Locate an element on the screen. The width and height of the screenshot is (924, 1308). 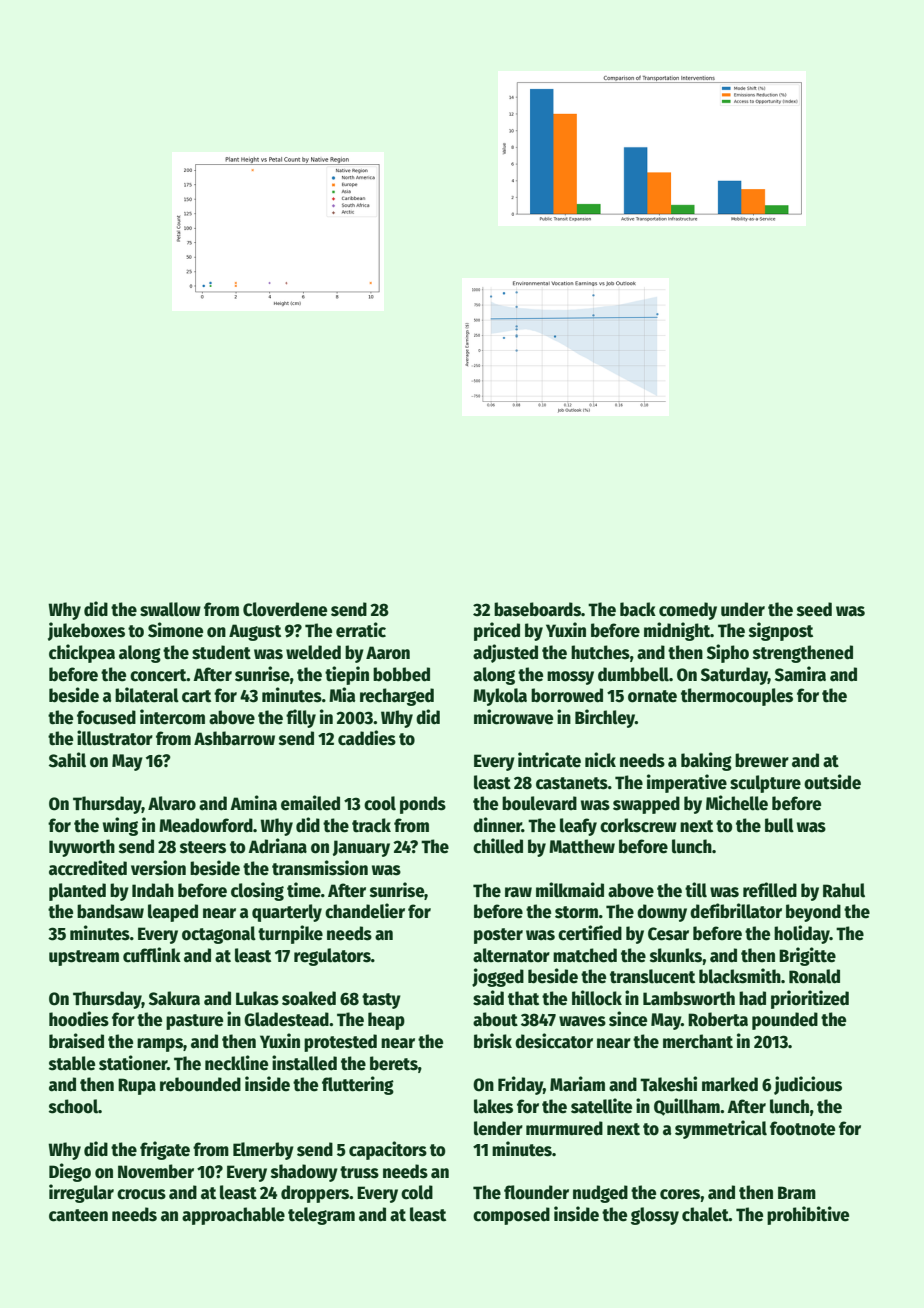
Michelle is located at coordinates (737, 803).
